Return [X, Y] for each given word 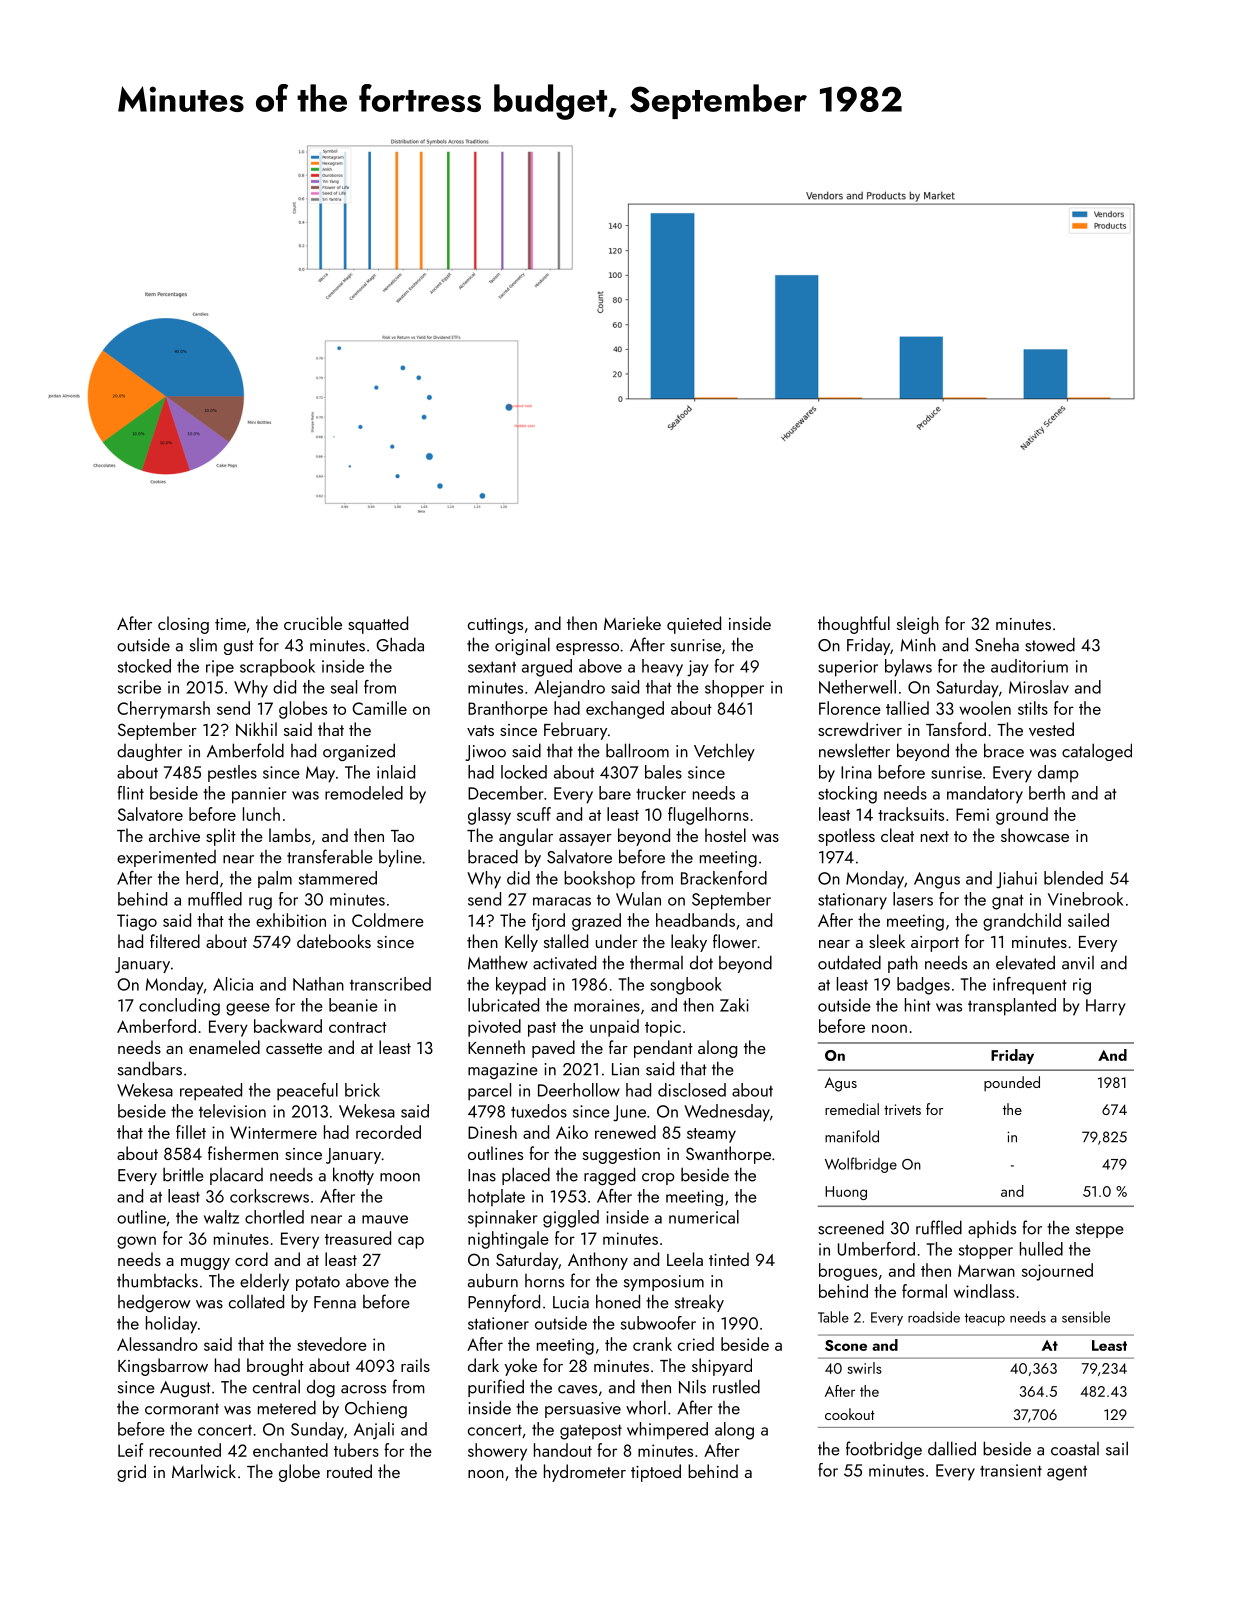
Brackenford [724, 878]
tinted [729, 1259]
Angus [937, 880]
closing [183, 625]
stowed [1050, 644]
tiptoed [656, 1473]
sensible [1086, 1317]
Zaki [734, 1005]
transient [1011, 1470]
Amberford [156, 1026]
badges [923, 986]
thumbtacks [157, 1280]
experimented [166, 858]
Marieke [632, 623]
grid [131, 1473]
